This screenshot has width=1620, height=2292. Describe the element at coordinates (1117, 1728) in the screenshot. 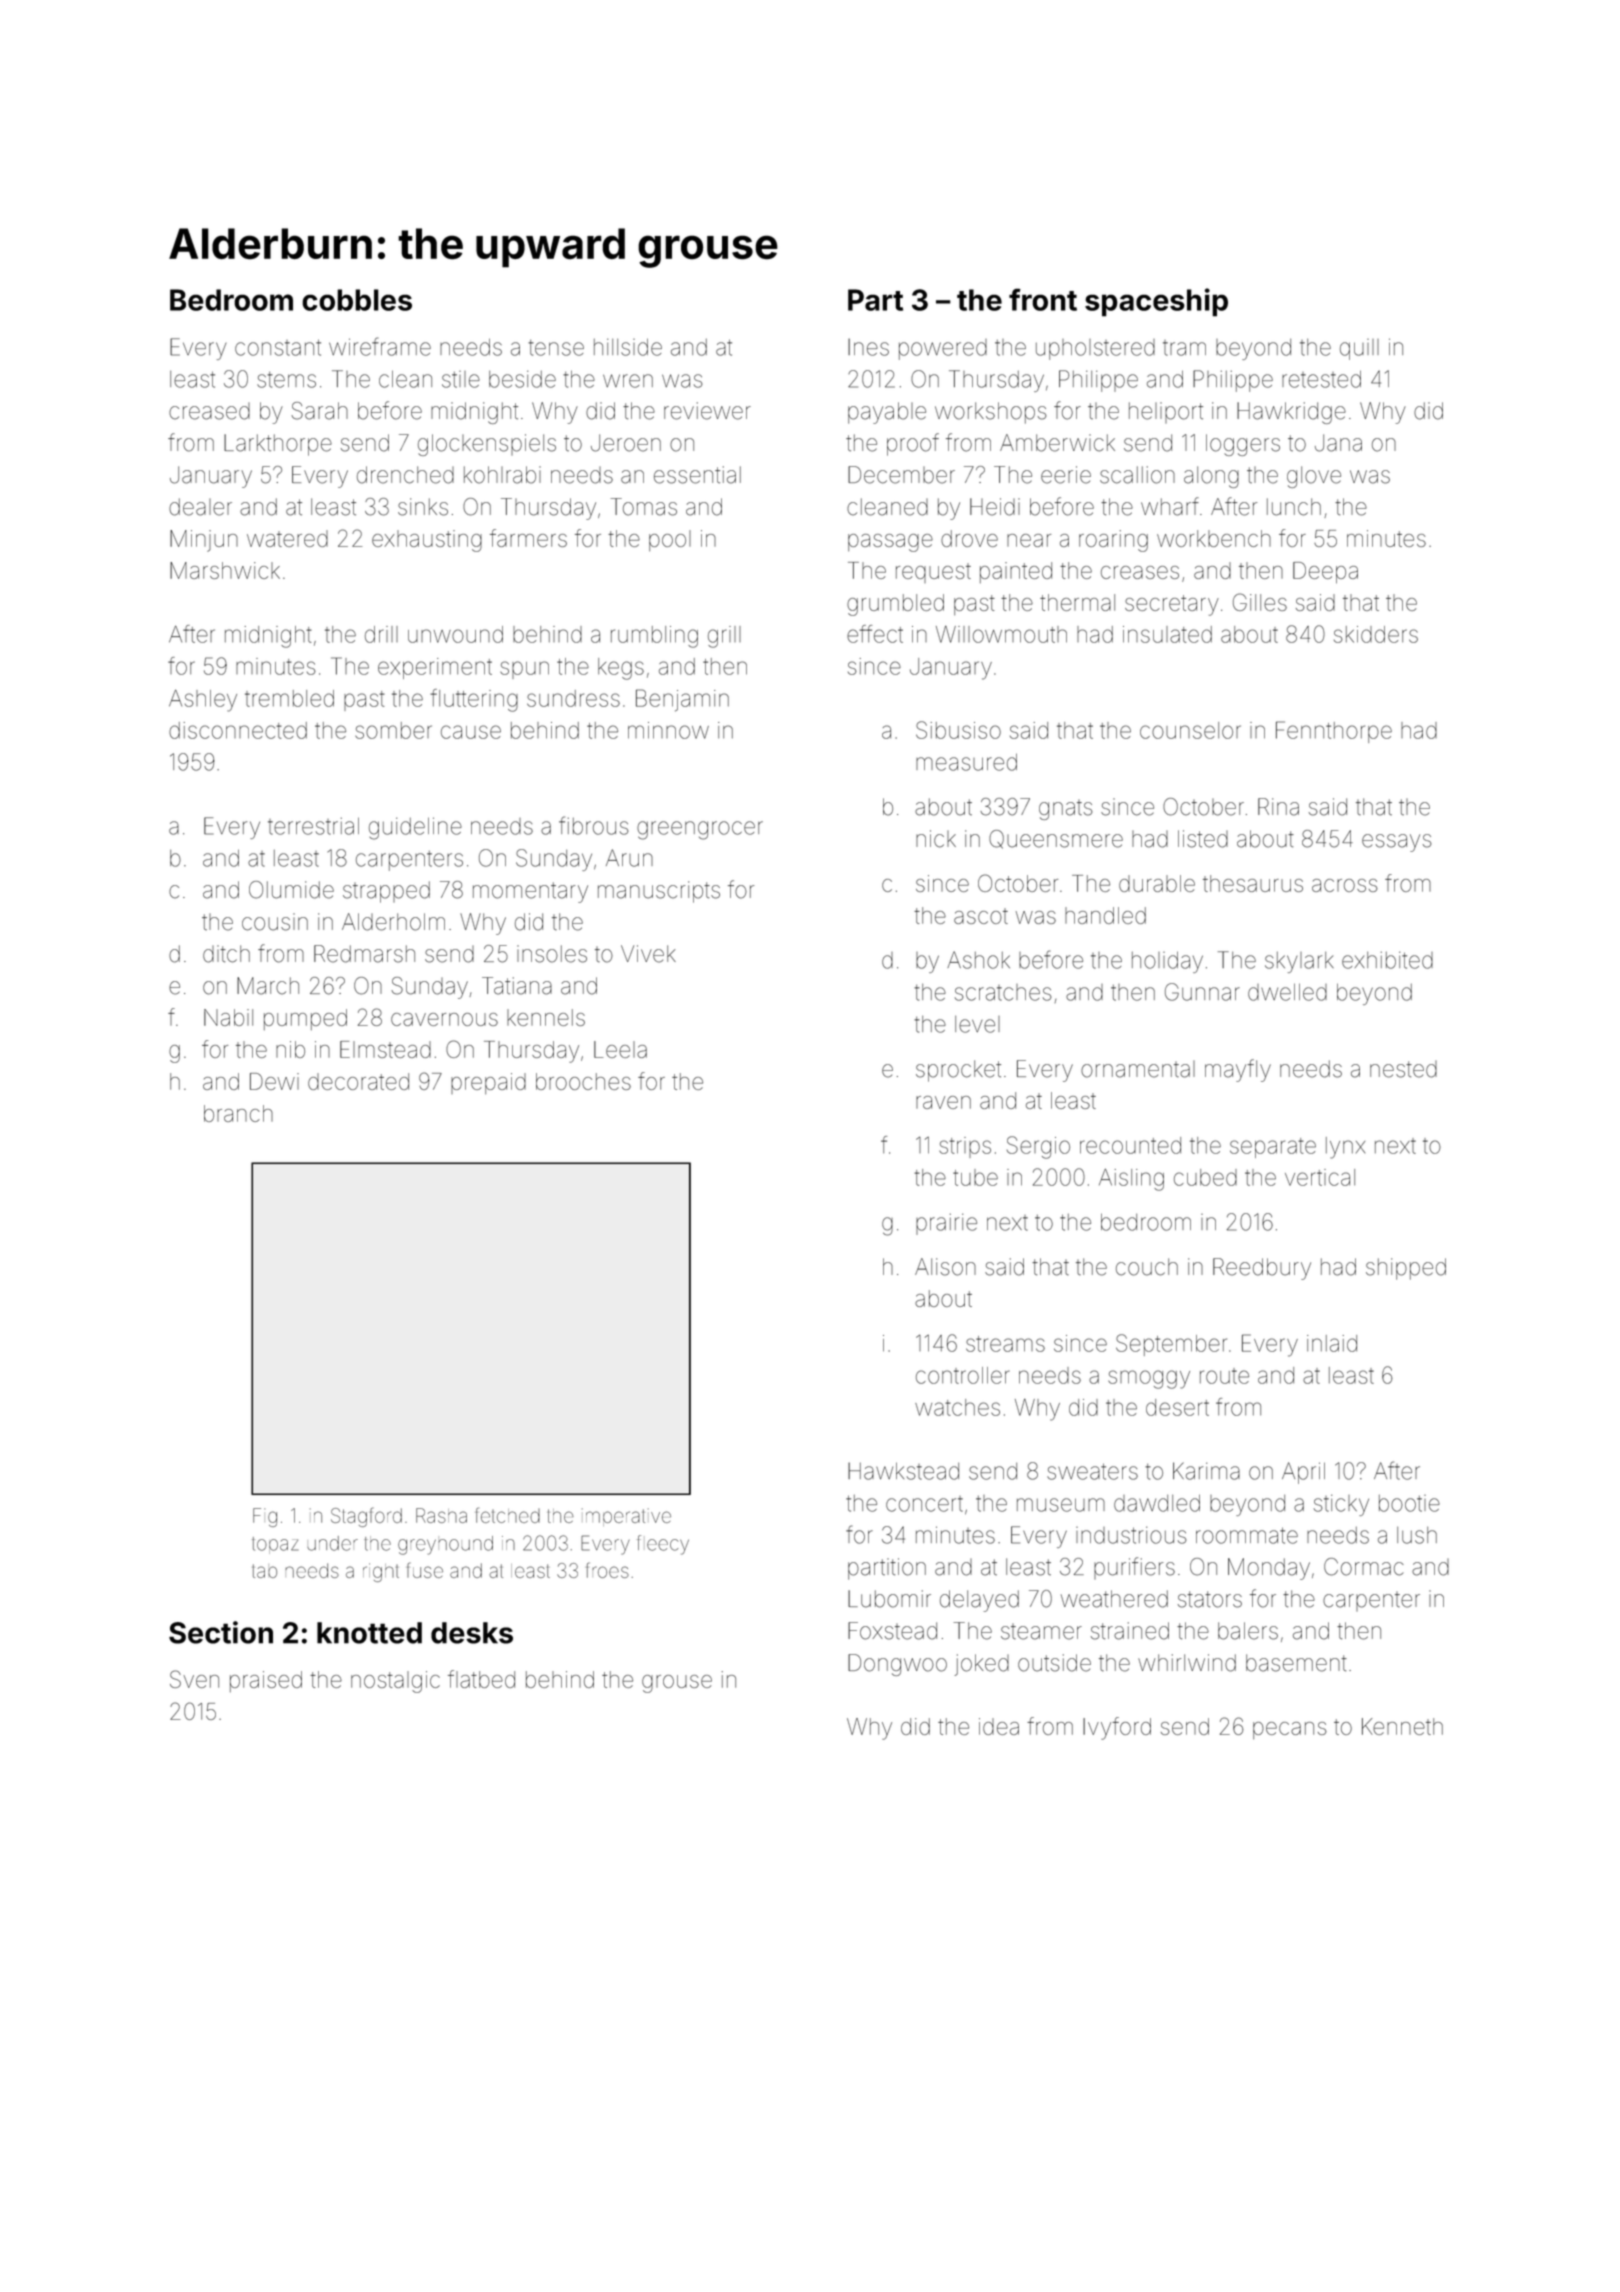

I see `Ivyford` at that location.
